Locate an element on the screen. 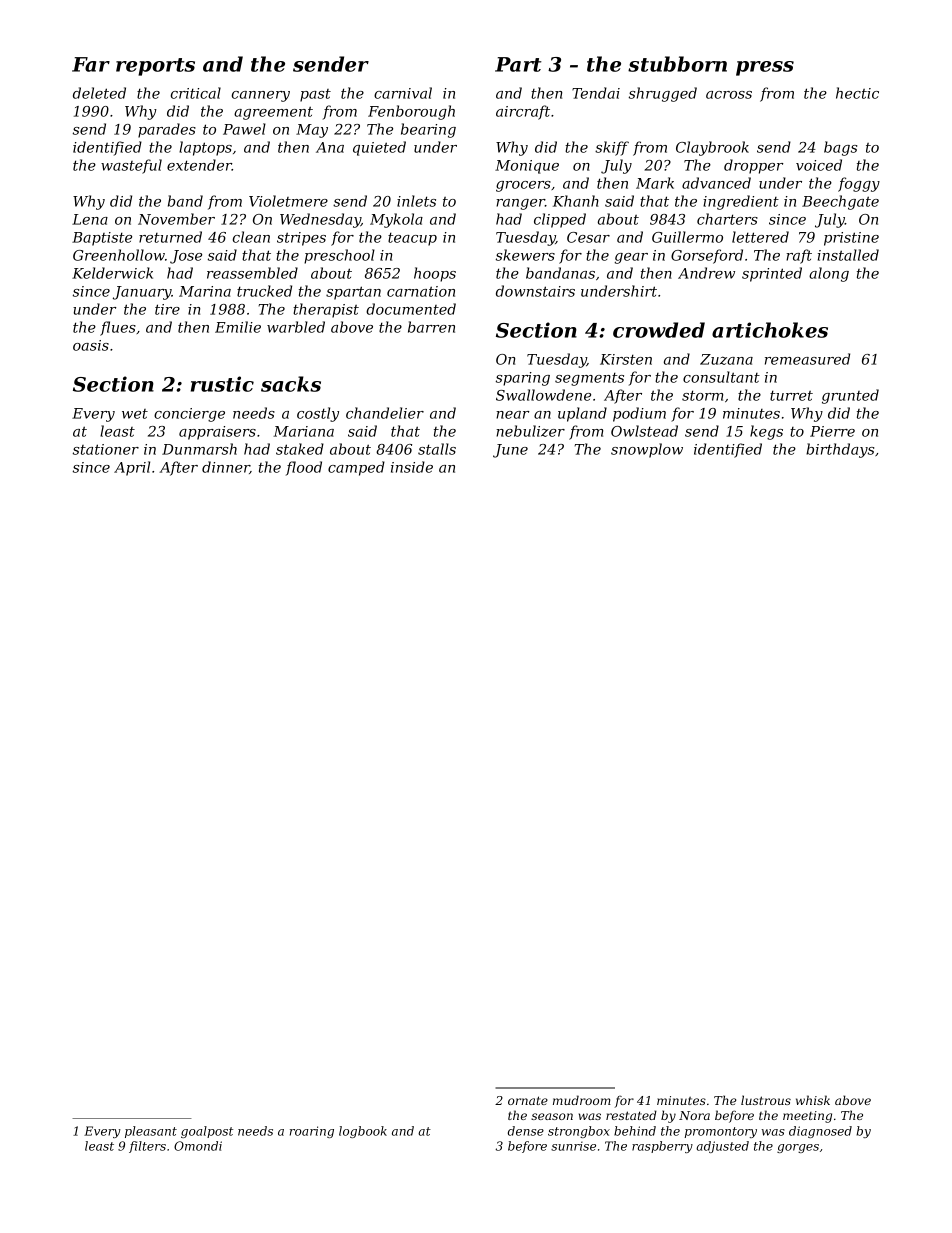 Image resolution: width=952 pixels, height=1233 pixels. along is located at coordinates (829, 274).
